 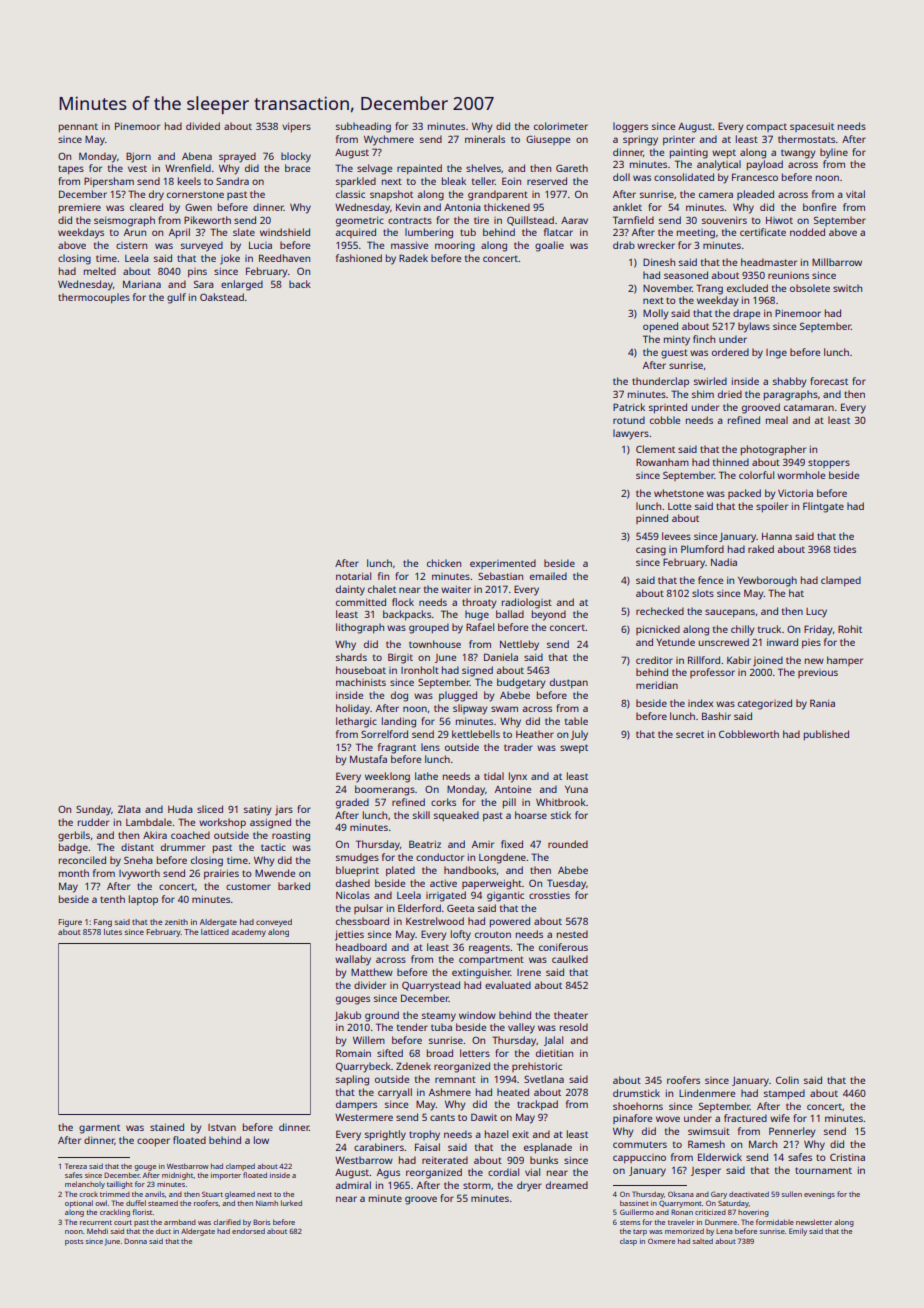 I want to click on selvage, so click(x=374, y=169).
